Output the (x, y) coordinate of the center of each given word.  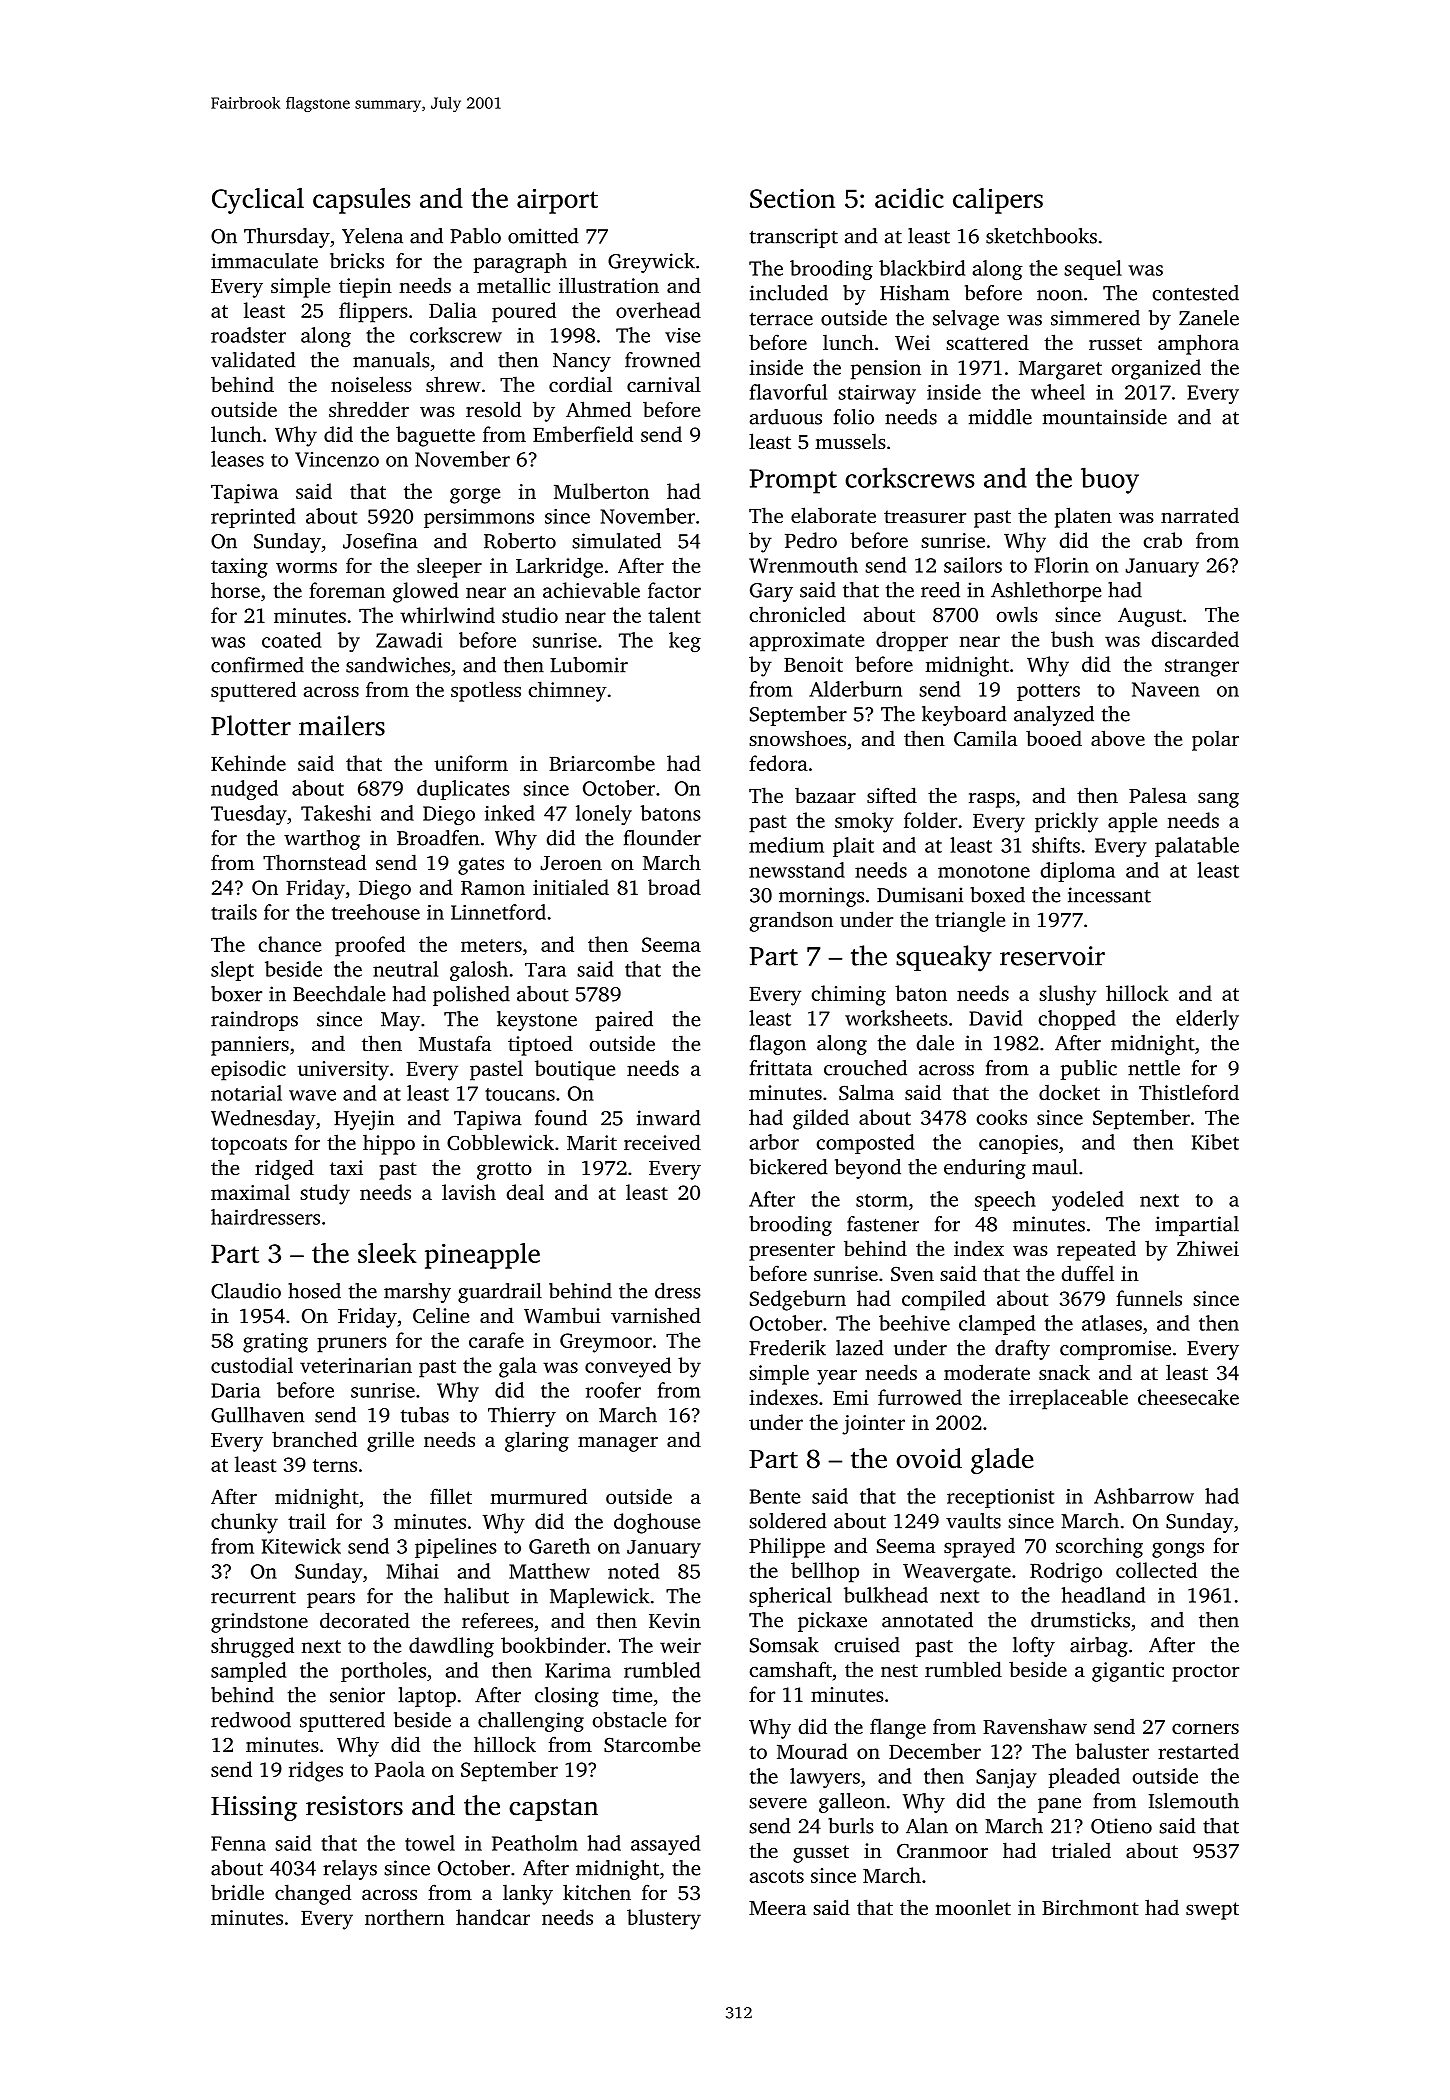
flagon (778, 1045)
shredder (369, 409)
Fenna (238, 1843)
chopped (1077, 1020)
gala (518, 1367)
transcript (794, 238)
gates (481, 866)
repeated (1096, 1251)
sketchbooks (1041, 236)
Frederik (787, 1348)
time (632, 1695)
